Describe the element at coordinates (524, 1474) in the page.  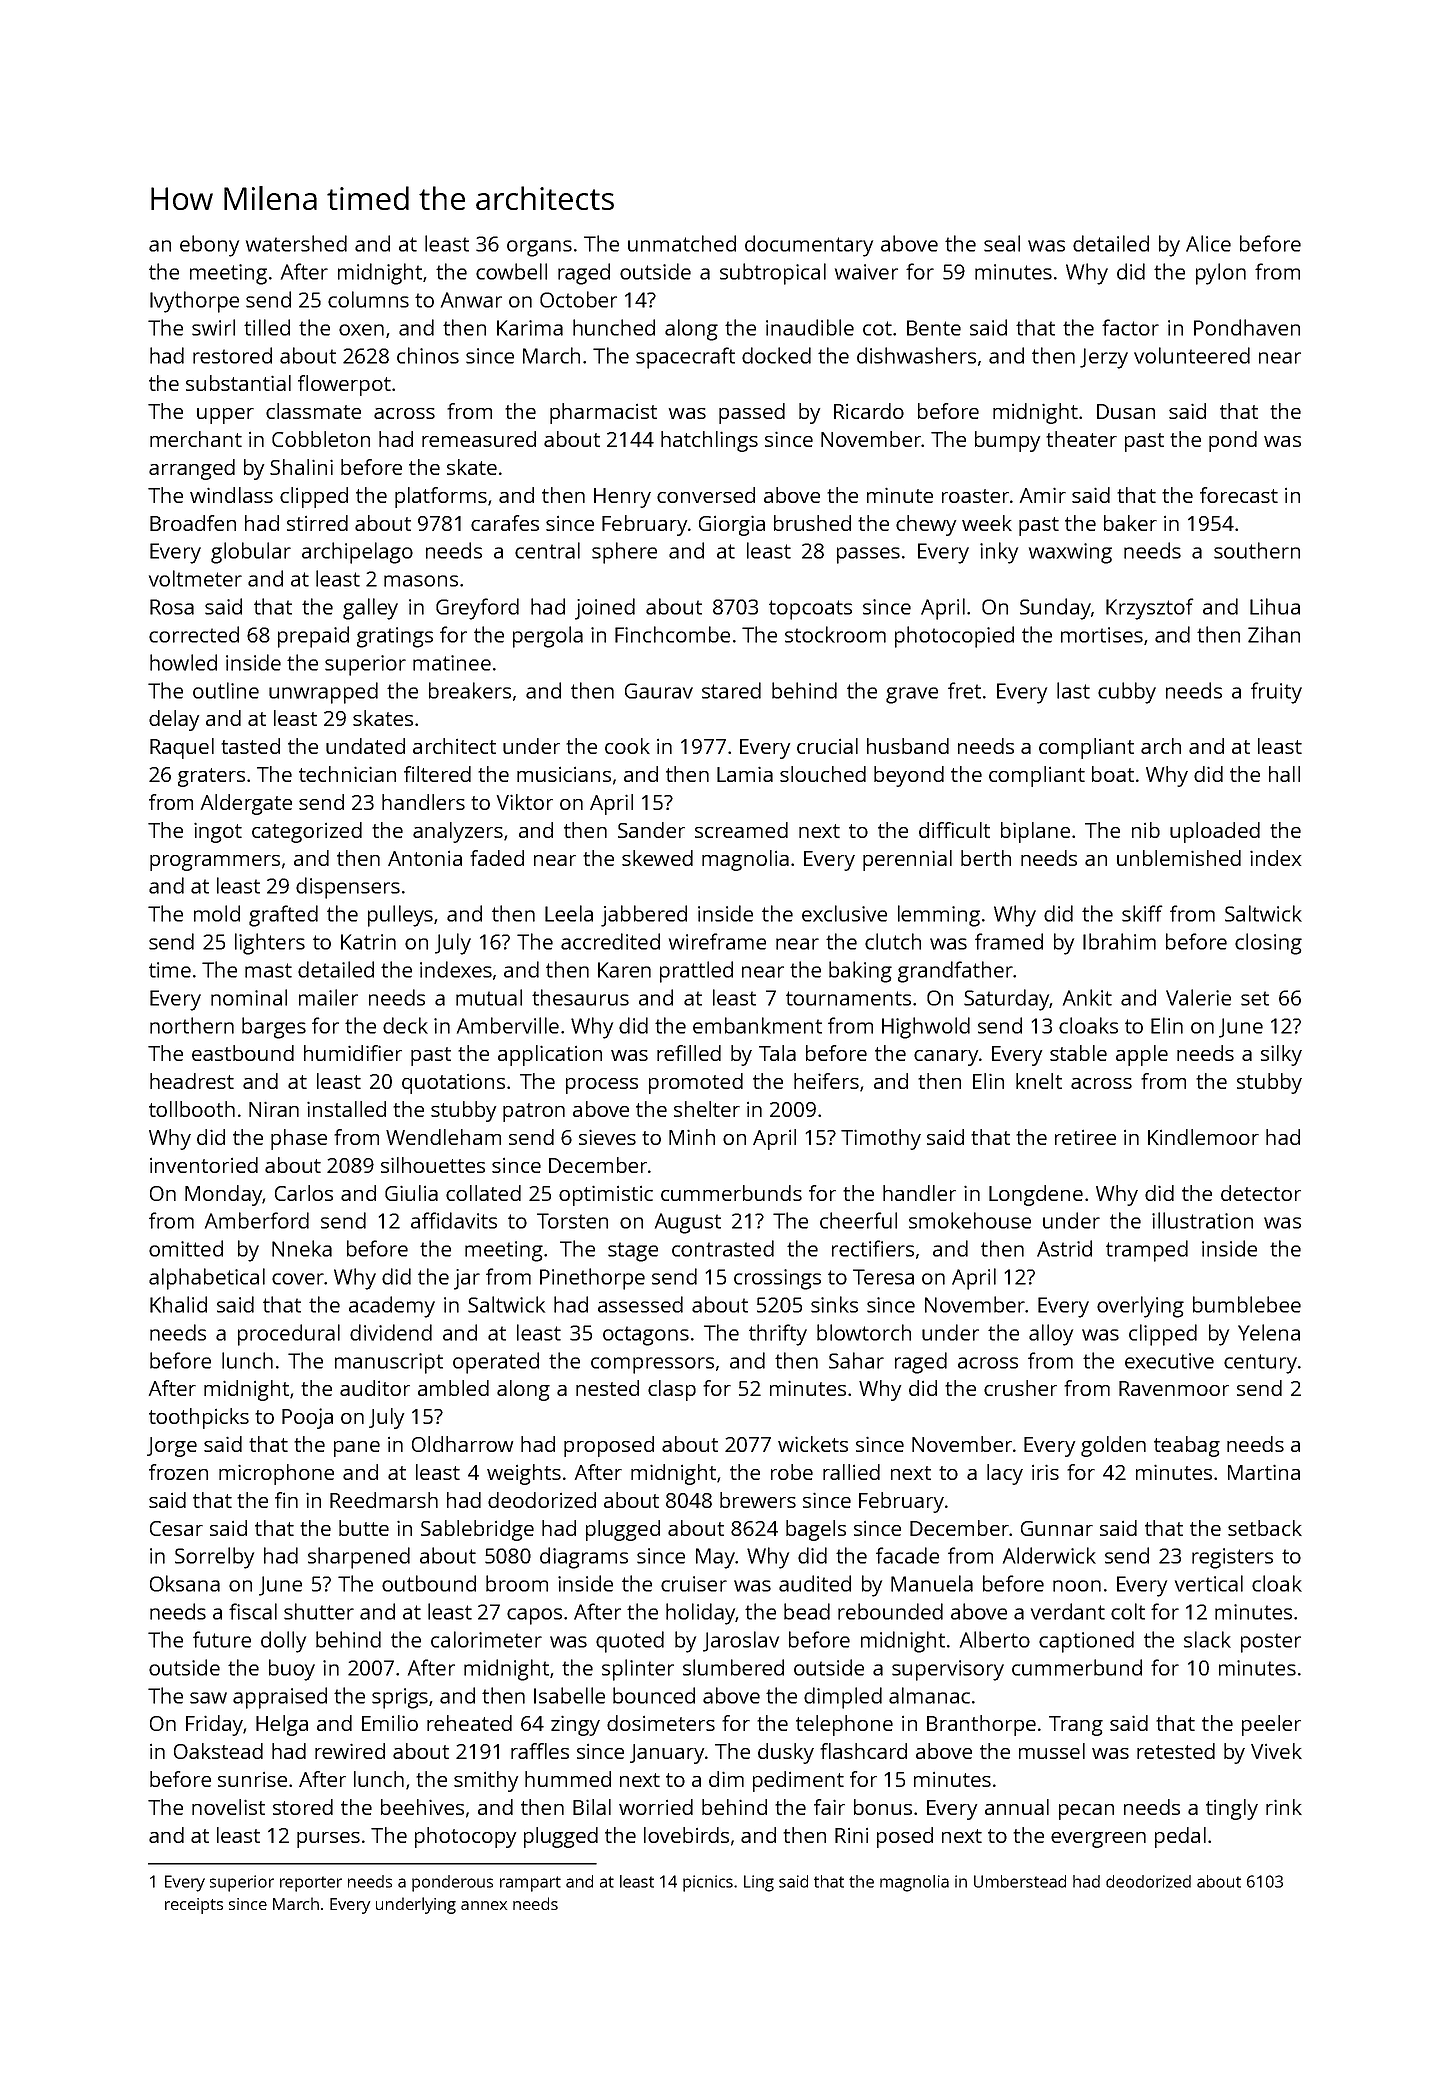
I see `weights` at that location.
